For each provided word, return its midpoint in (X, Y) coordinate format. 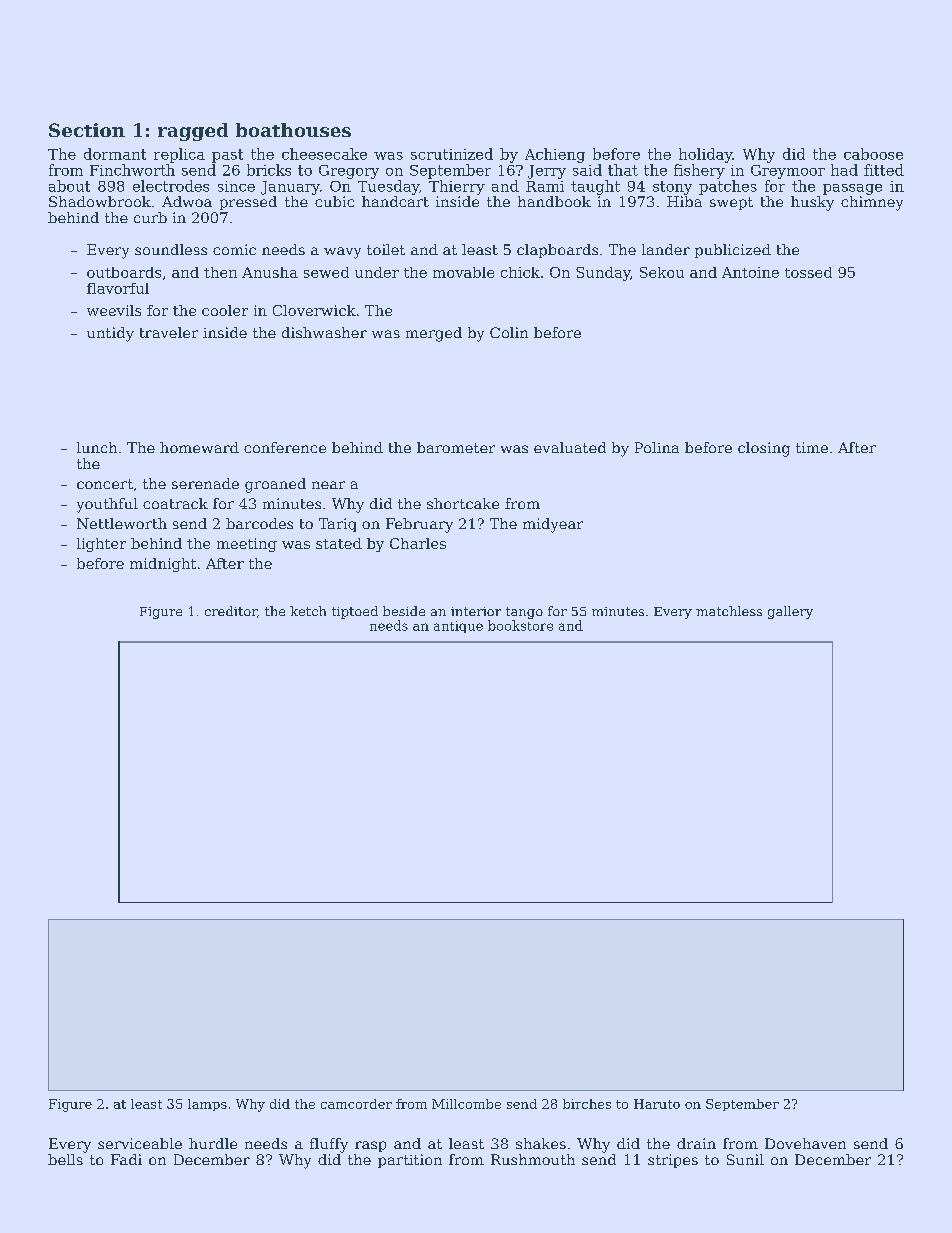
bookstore (520, 625)
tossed (808, 272)
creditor (231, 611)
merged (434, 334)
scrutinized (452, 154)
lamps (207, 1105)
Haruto (657, 1104)
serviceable (140, 1143)
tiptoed (355, 612)
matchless (729, 611)
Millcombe (466, 1104)
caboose (873, 154)
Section (87, 130)
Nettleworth (122, 523)
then (220, 272)
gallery (790, 612)
